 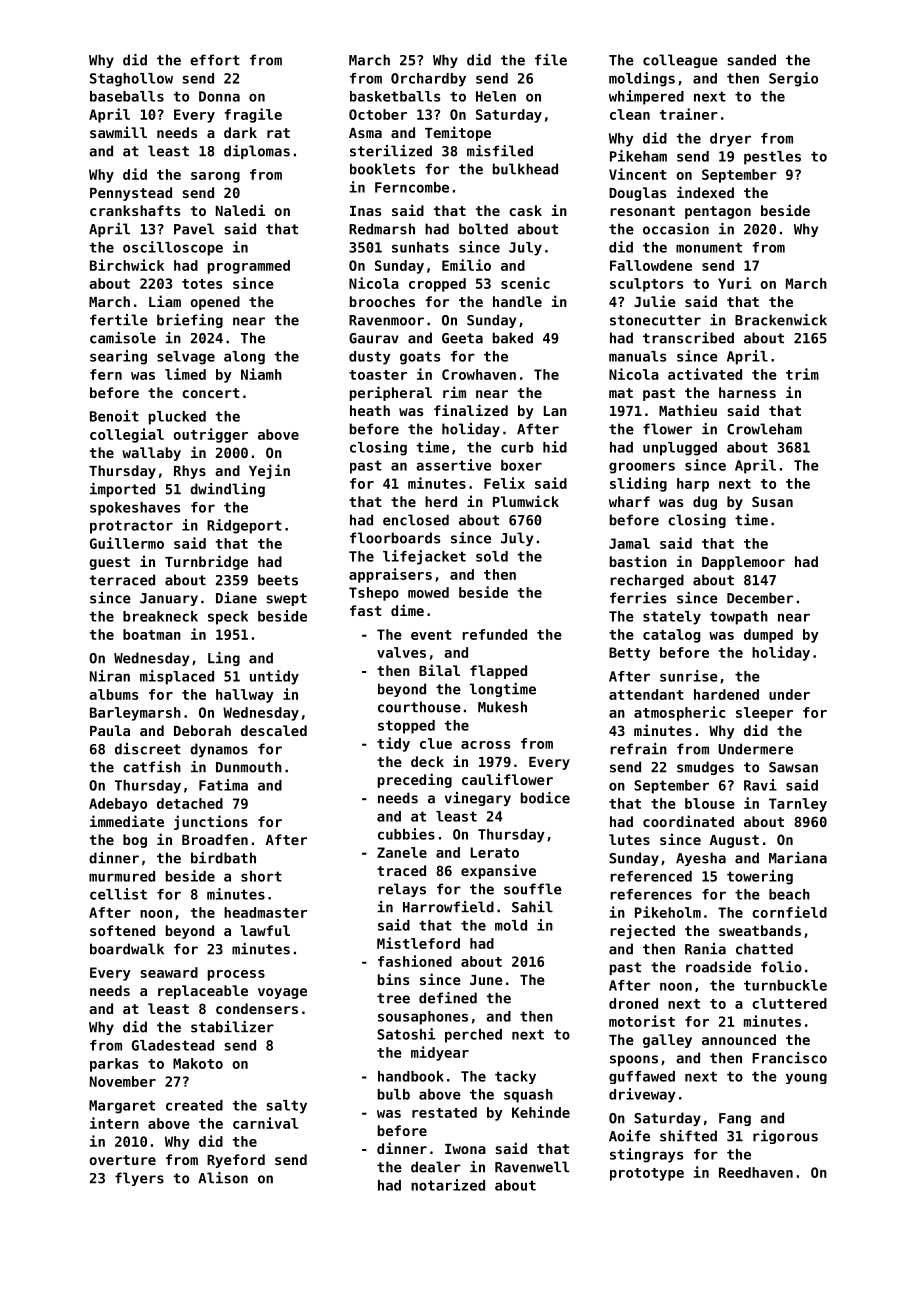 What do you see at coordinates (420, 247) in the document?
I see `sunhats` at bounding box center [420, 247].
